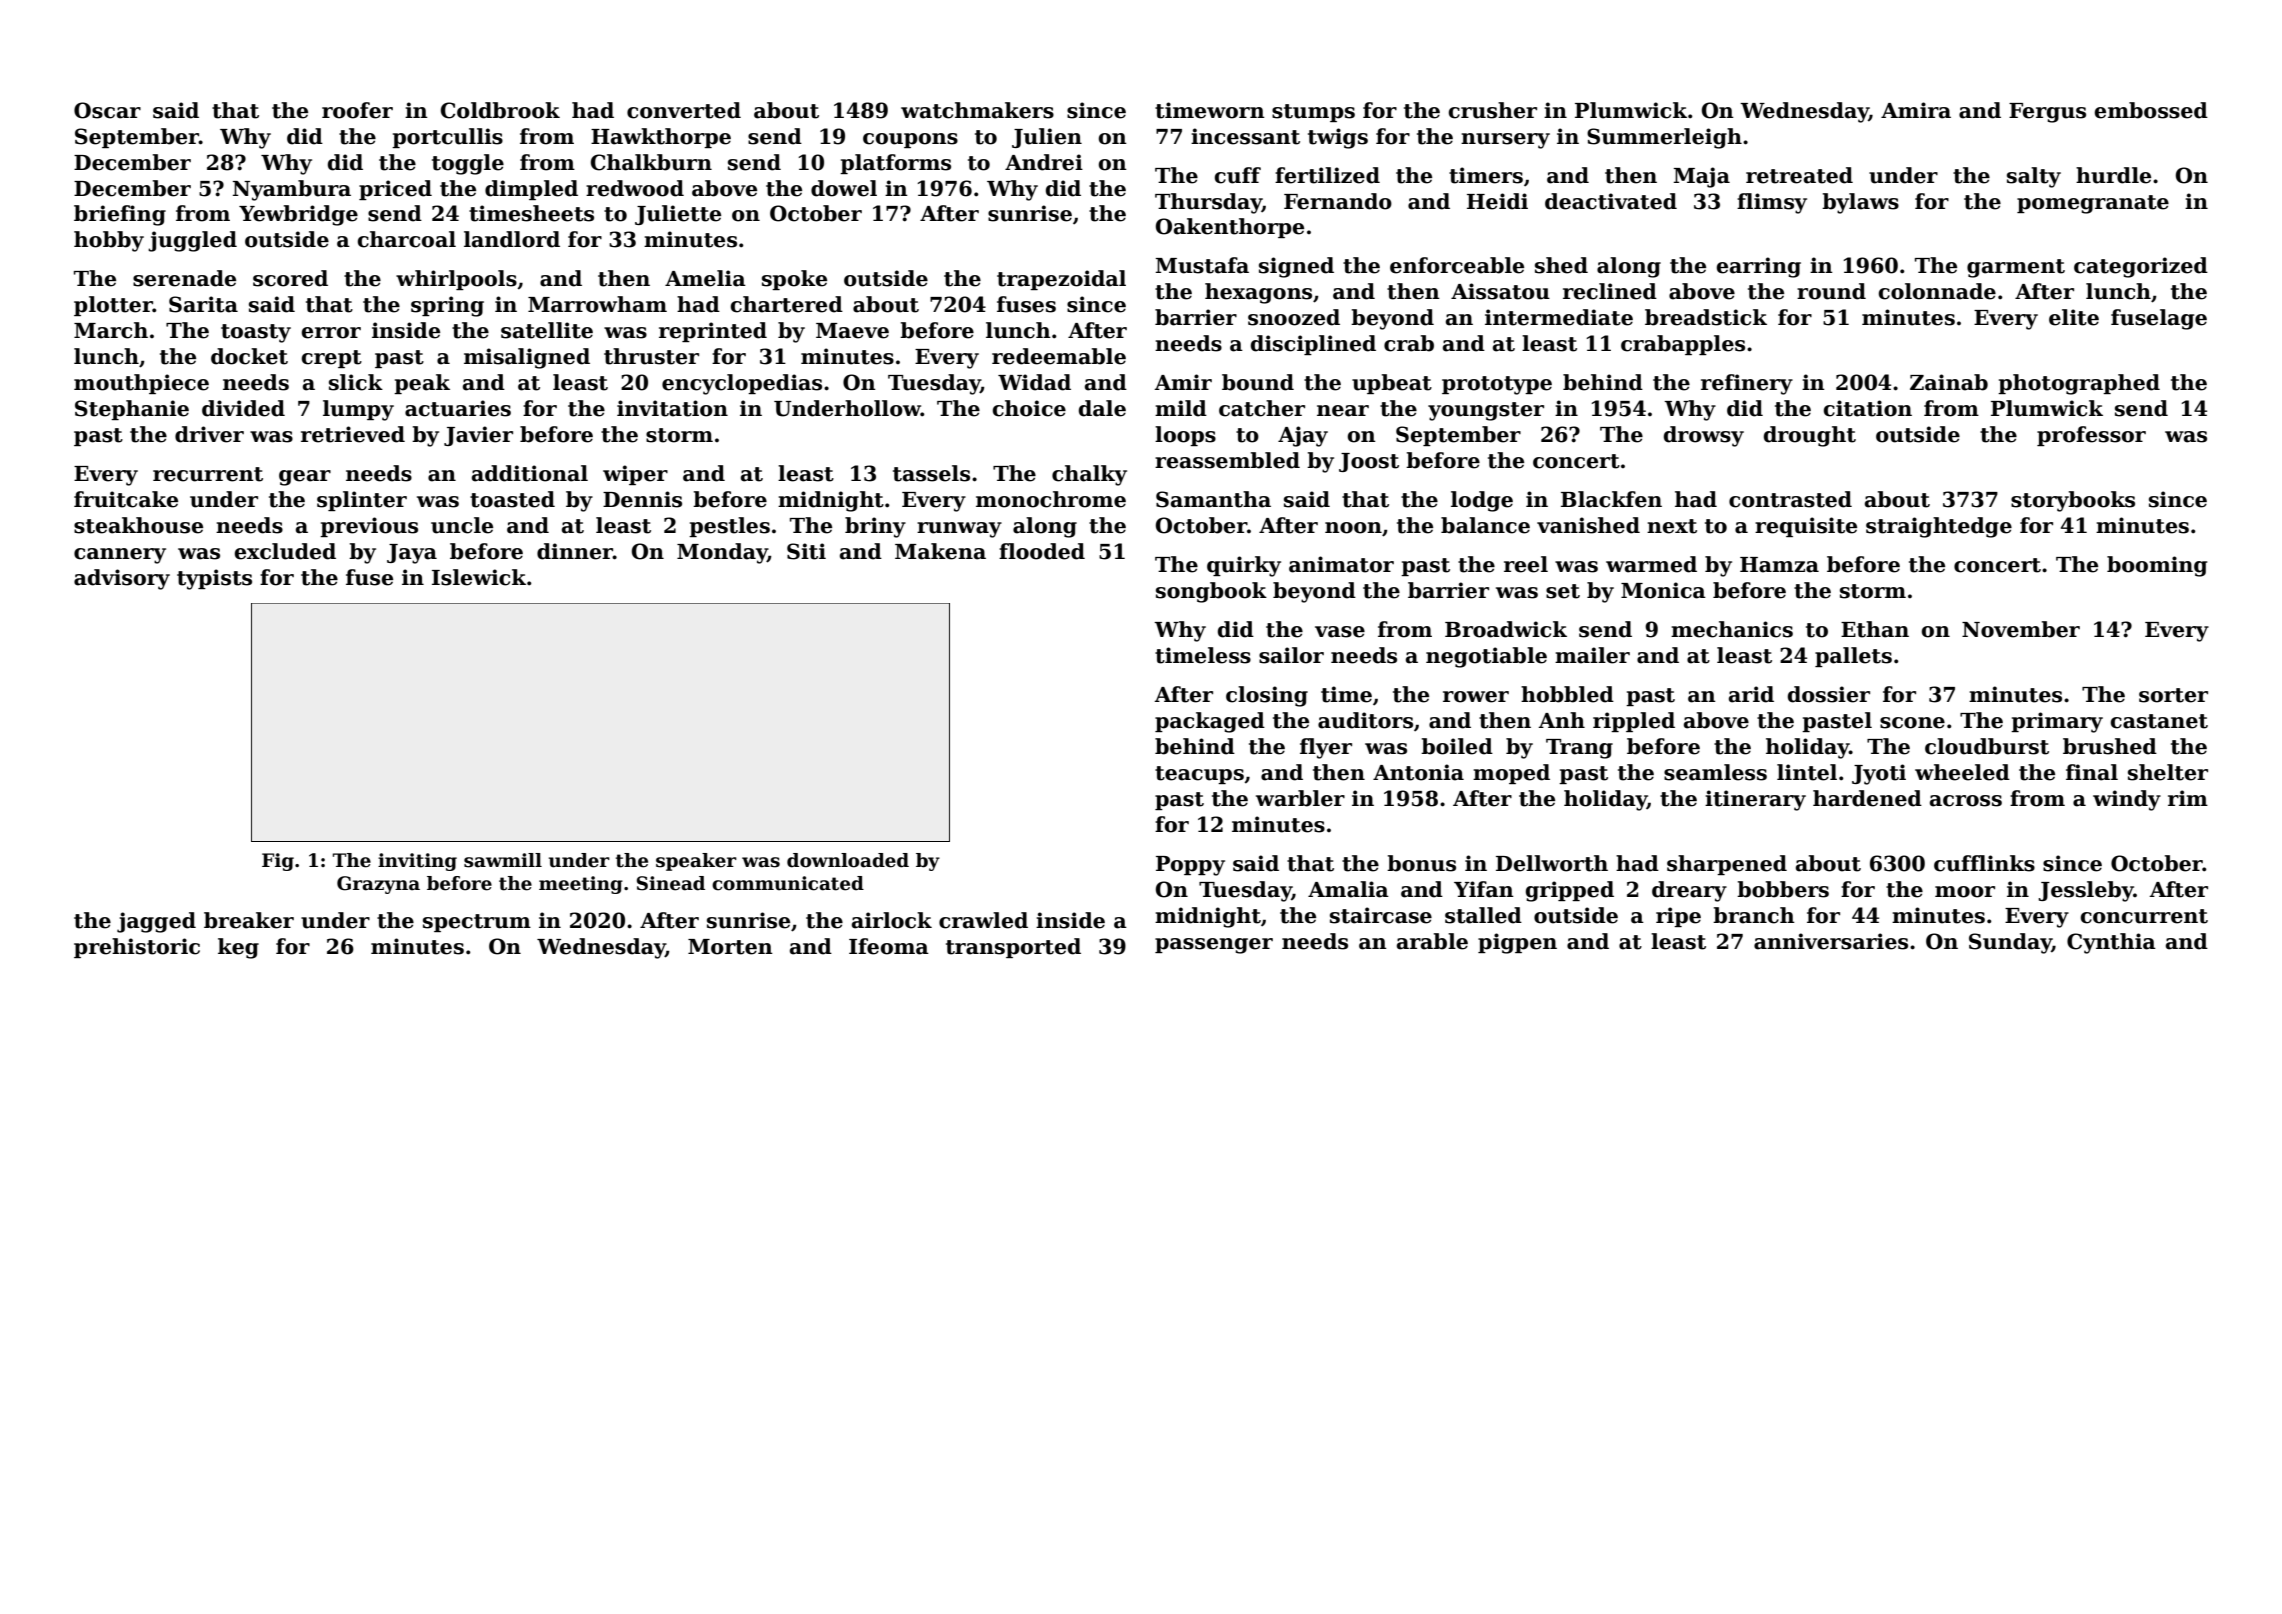 The image size is (2282, 1614). What do you see at coordinates (479, 577) in the image?
I see `Islewick` at bounding box center [479, 577].
